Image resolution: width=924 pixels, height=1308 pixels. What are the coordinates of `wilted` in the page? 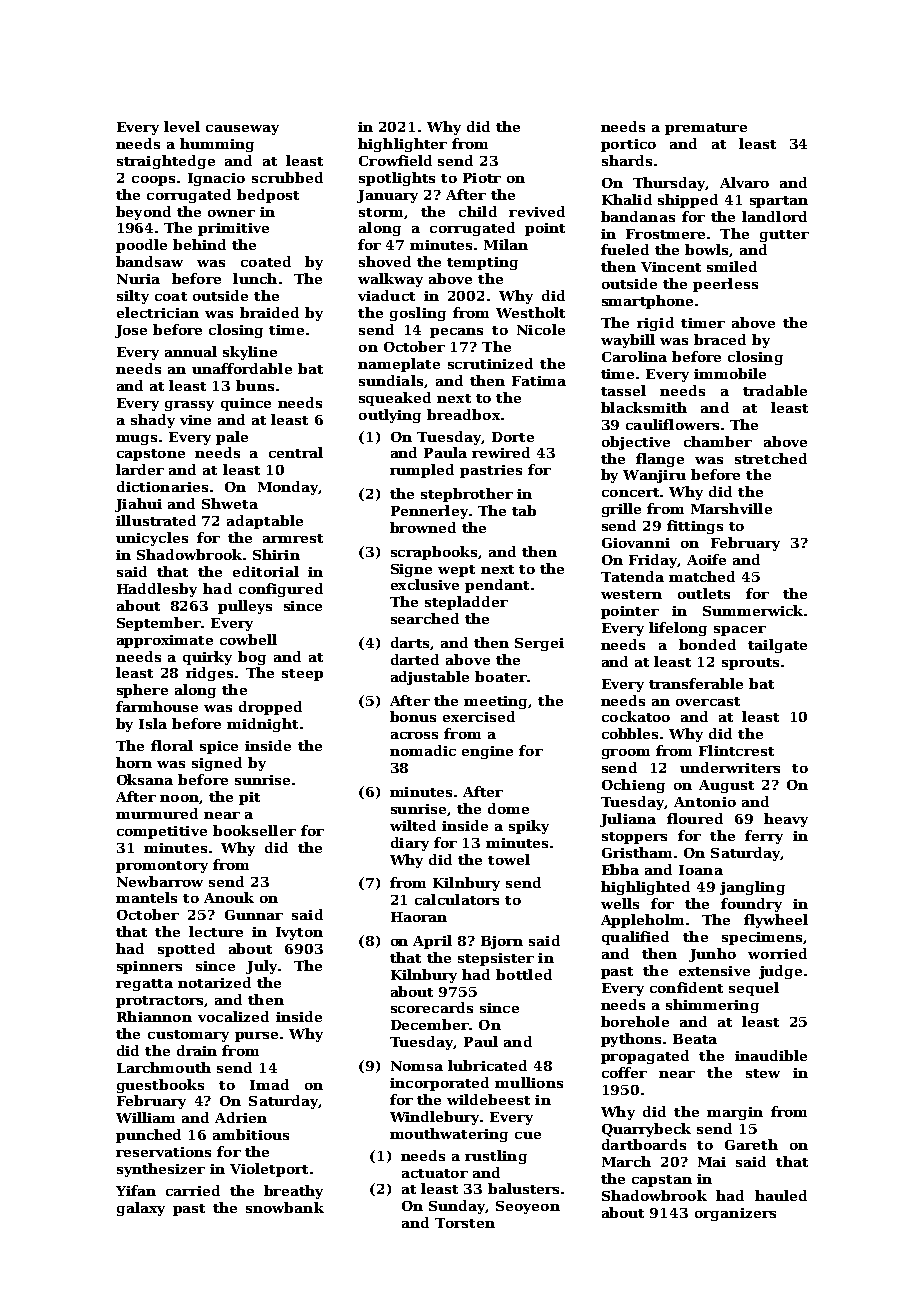 It's located at (413, 825).
